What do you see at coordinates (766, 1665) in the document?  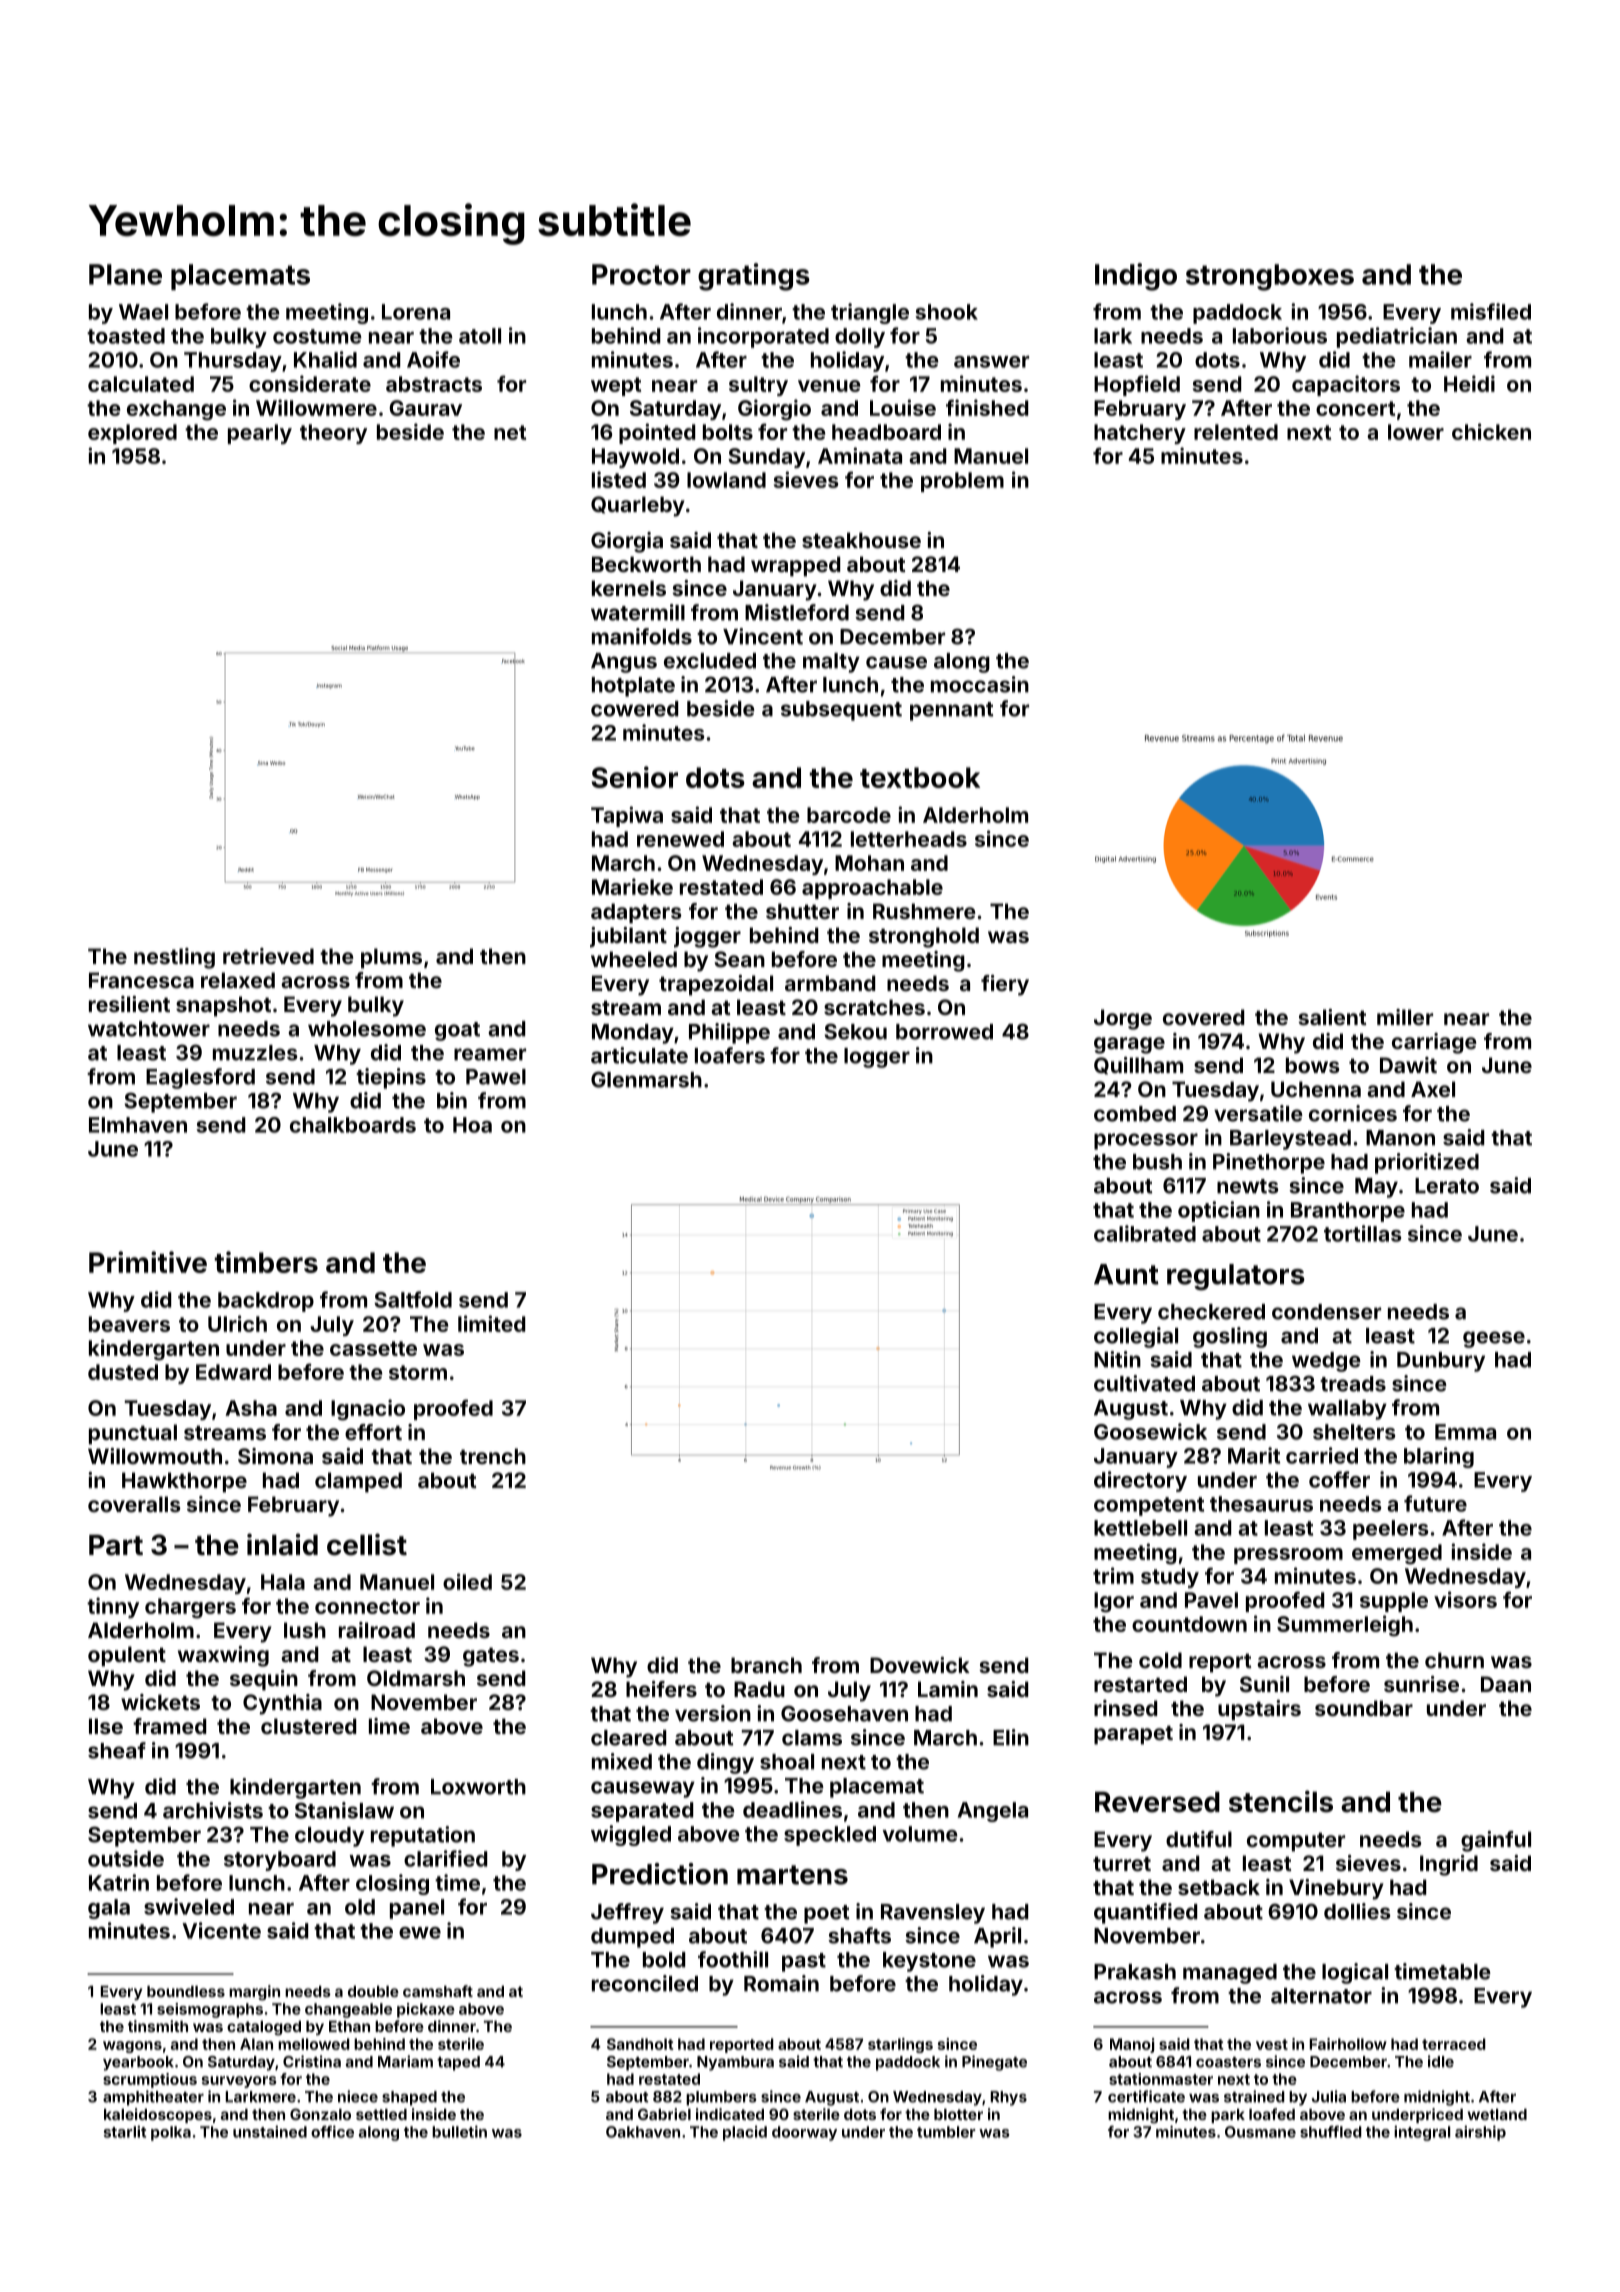 I see `branch` at bounding box center [766, 1665].
